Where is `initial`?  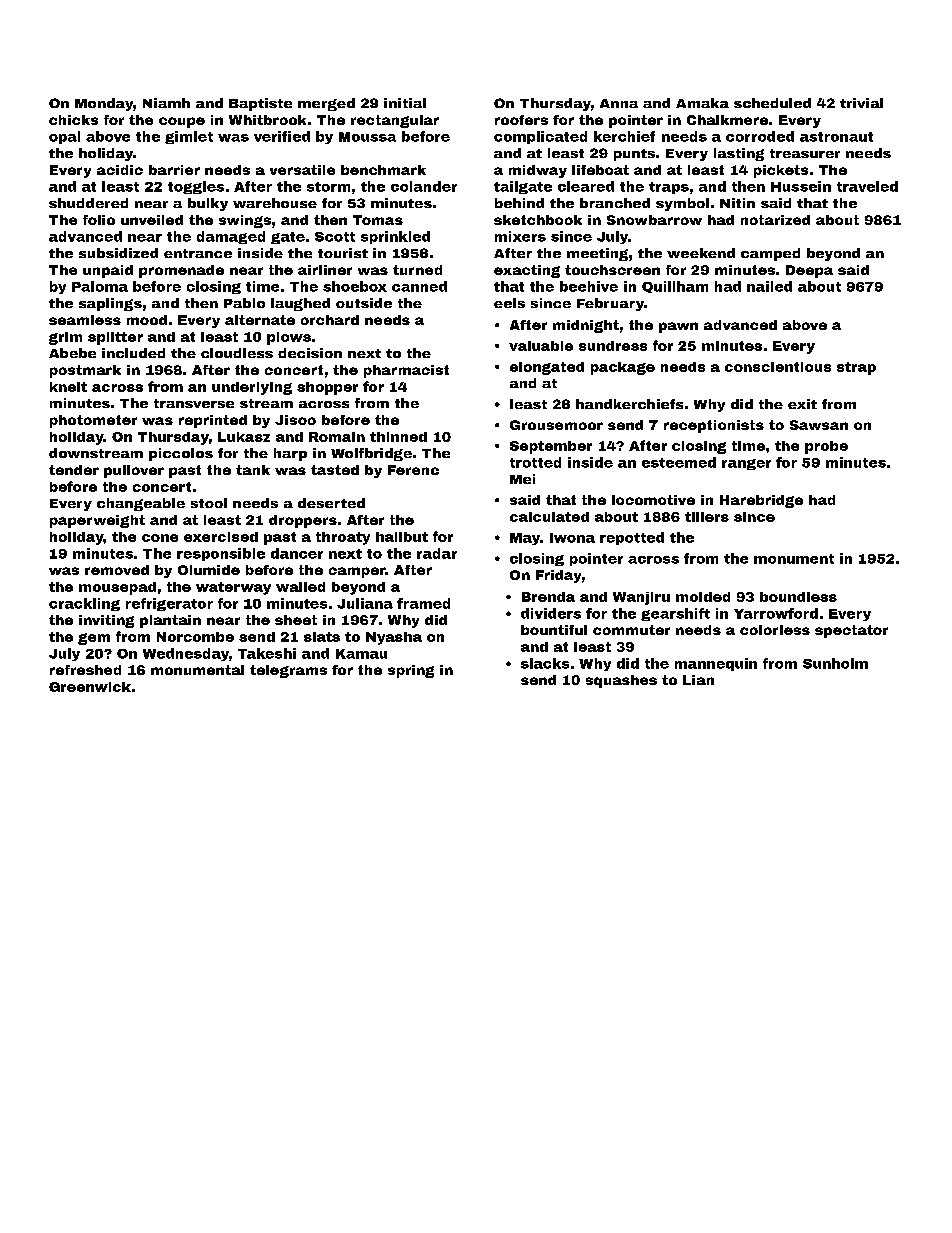 initial is located at coordinates (405, 103).
